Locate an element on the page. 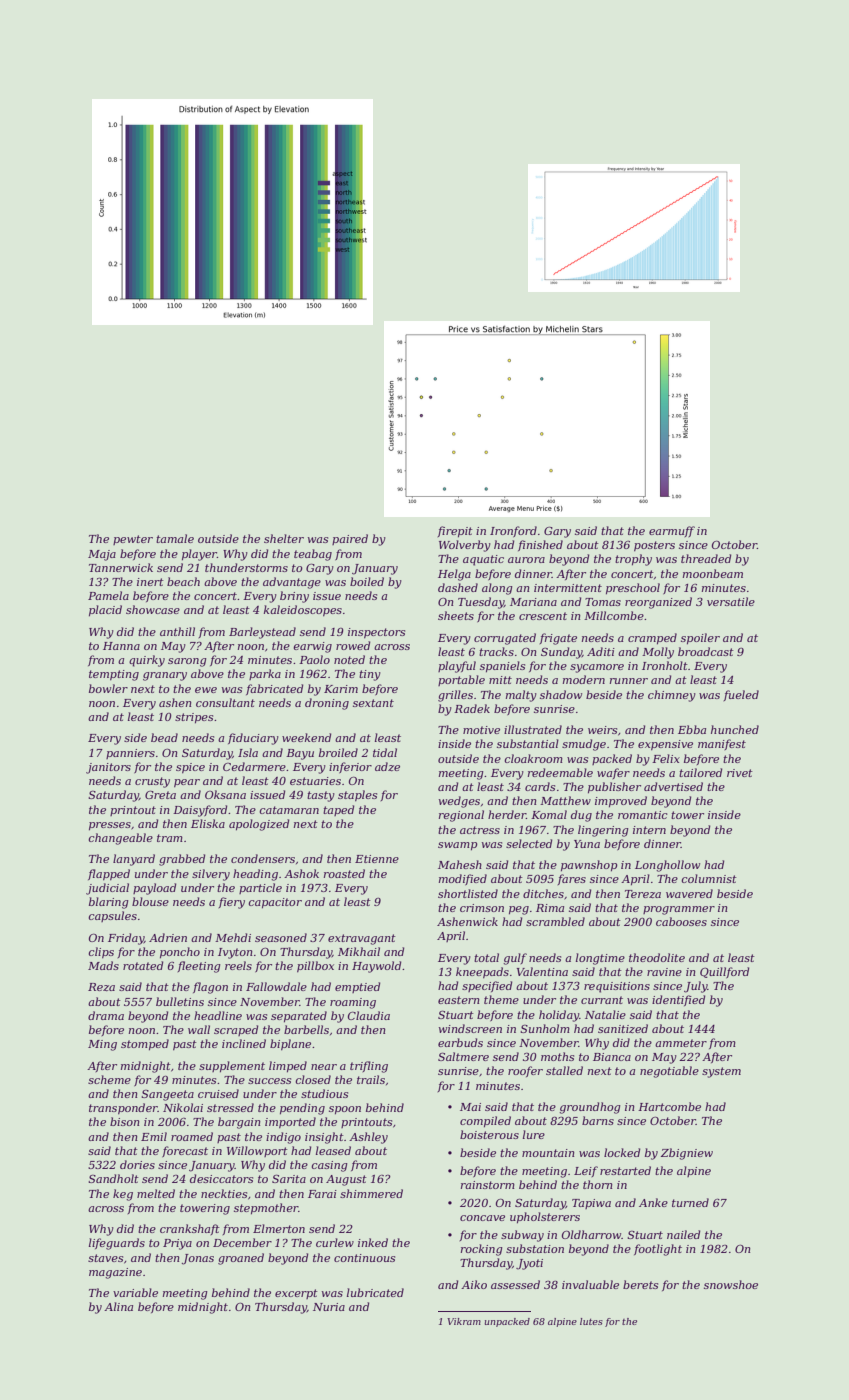  continuous is located at coordinates (364, 1258).
